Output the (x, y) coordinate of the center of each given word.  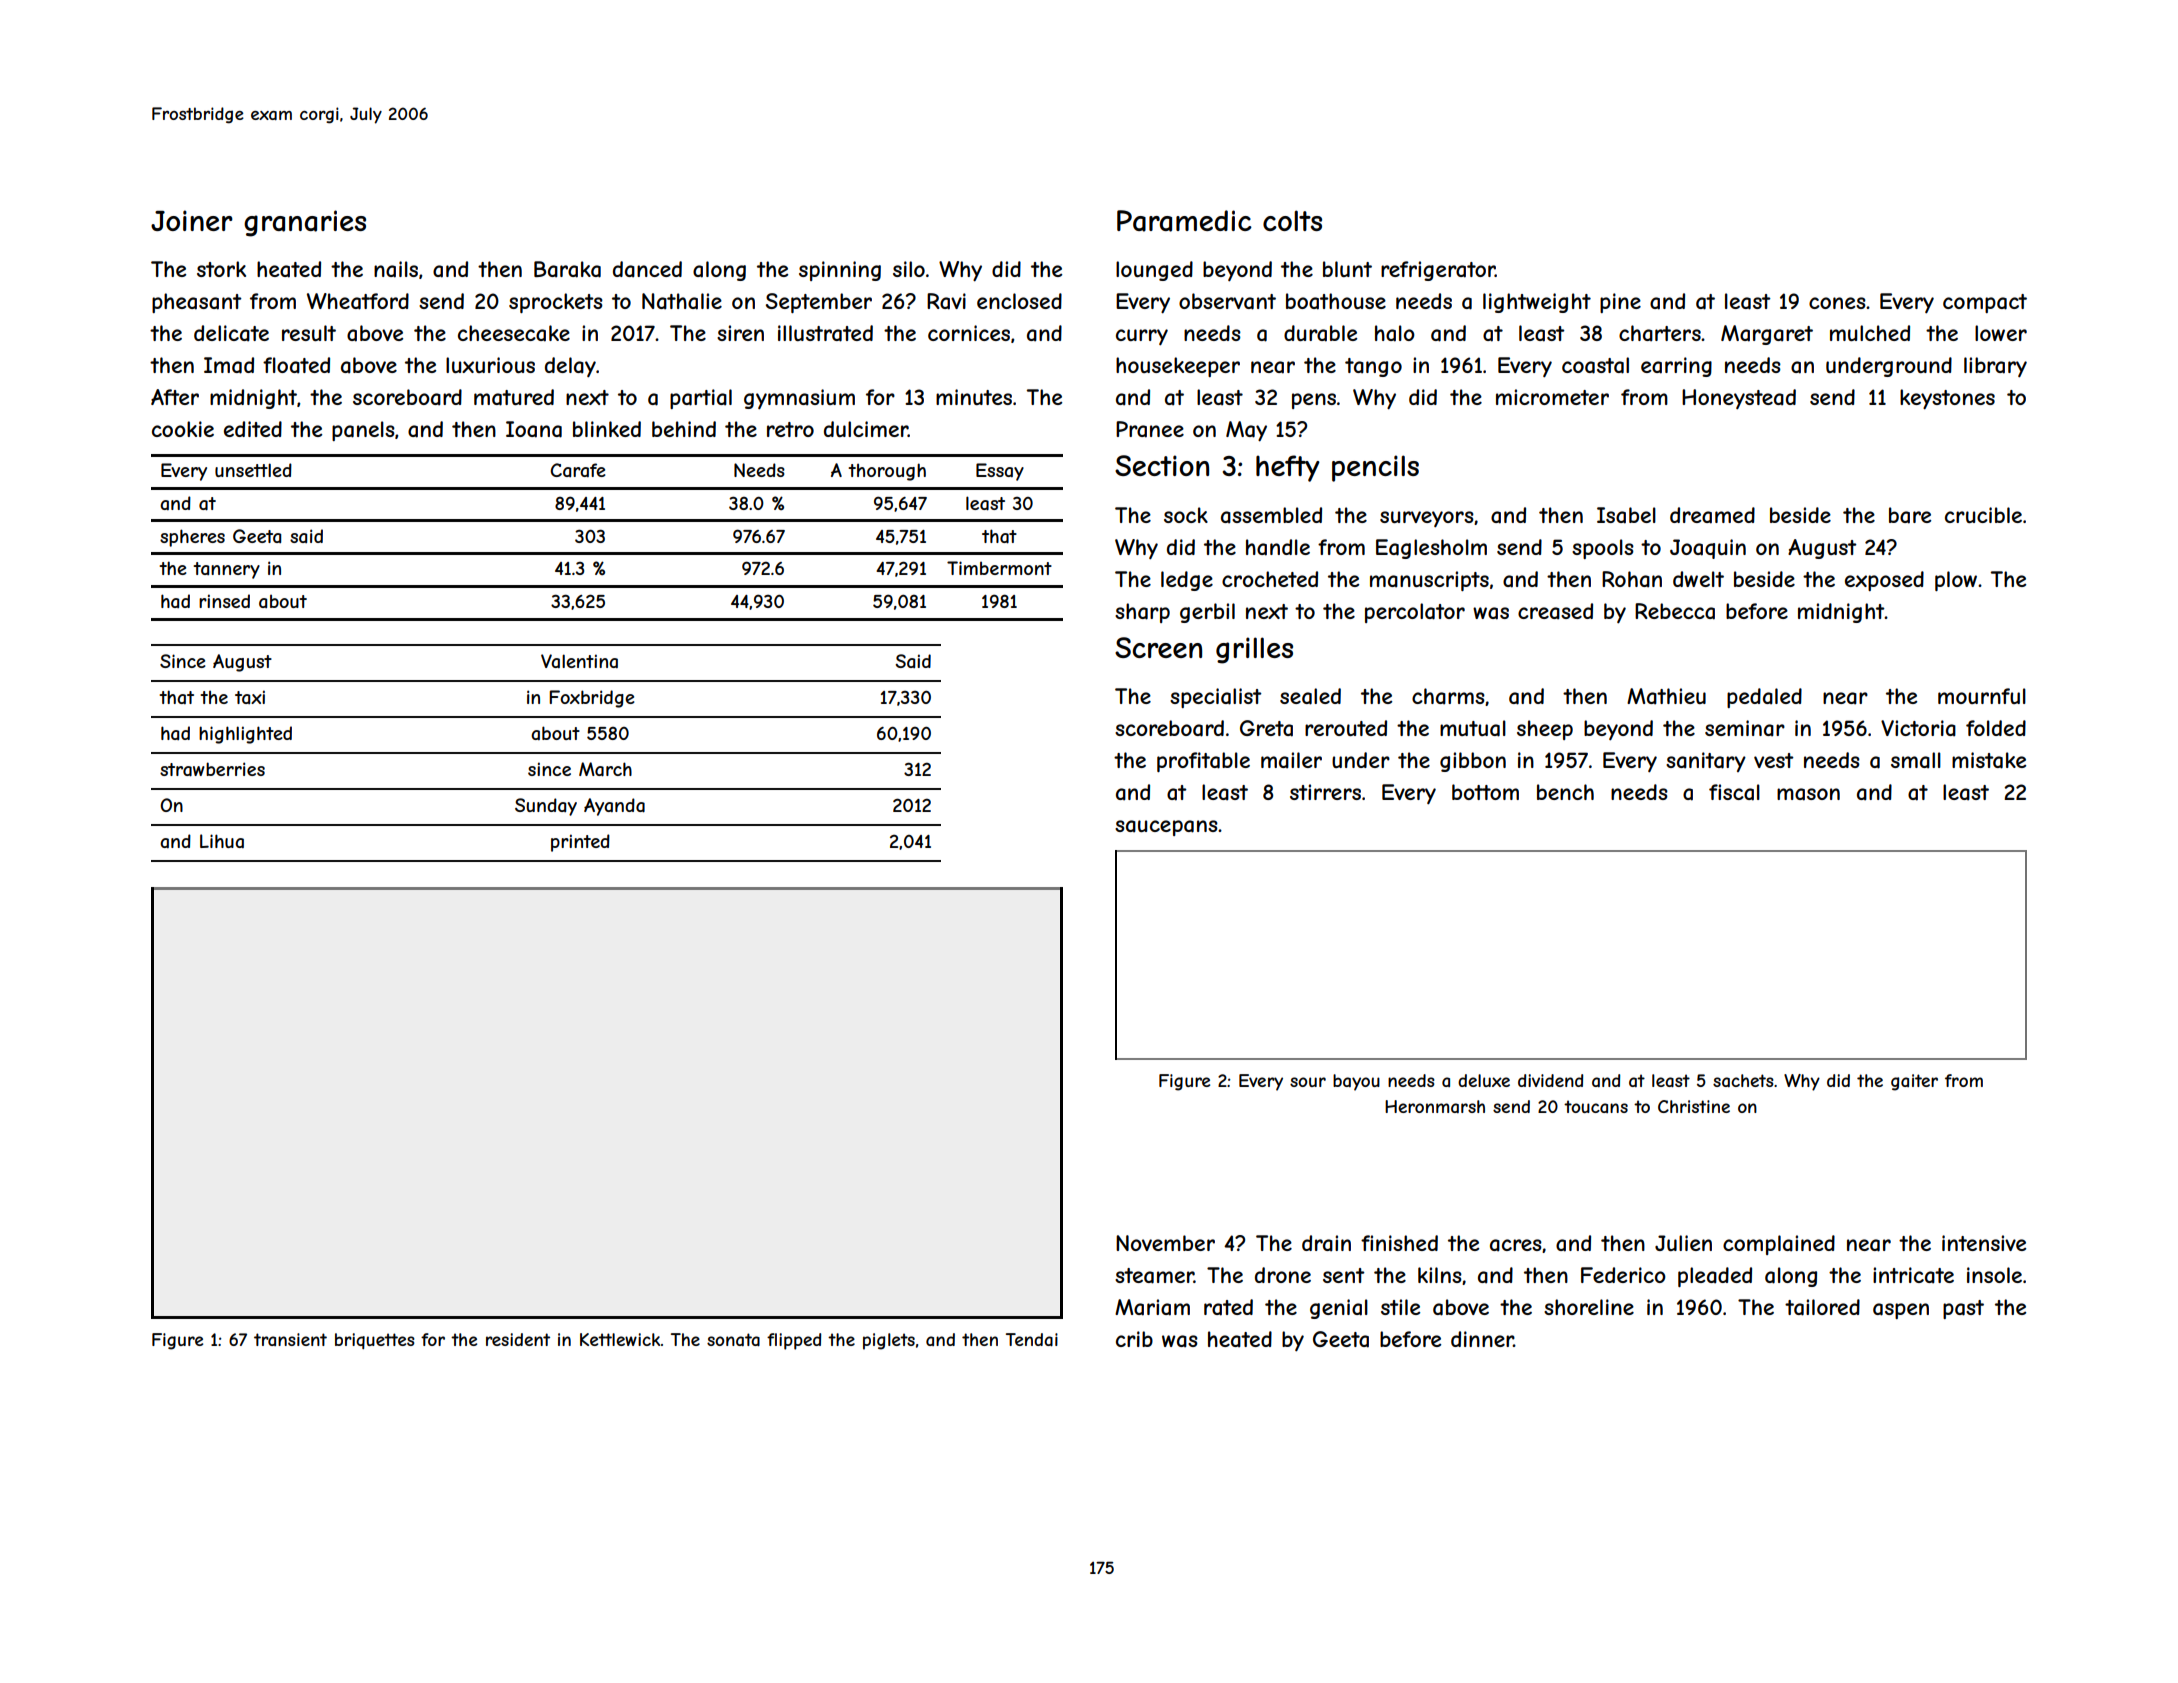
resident (518, 1339)
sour (1308, 1082)
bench (1565, 792)
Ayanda (614, 807)
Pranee (1150, 429)
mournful (1982, 696)
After (175, 397)
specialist (1216, 698)
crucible (1983, 515)
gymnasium (799, 399)
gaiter (1914, 1082)
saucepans (1166, 828)
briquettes (375, 1341)
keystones (1947, 399)
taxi (250, 697)
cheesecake (514, 333)
